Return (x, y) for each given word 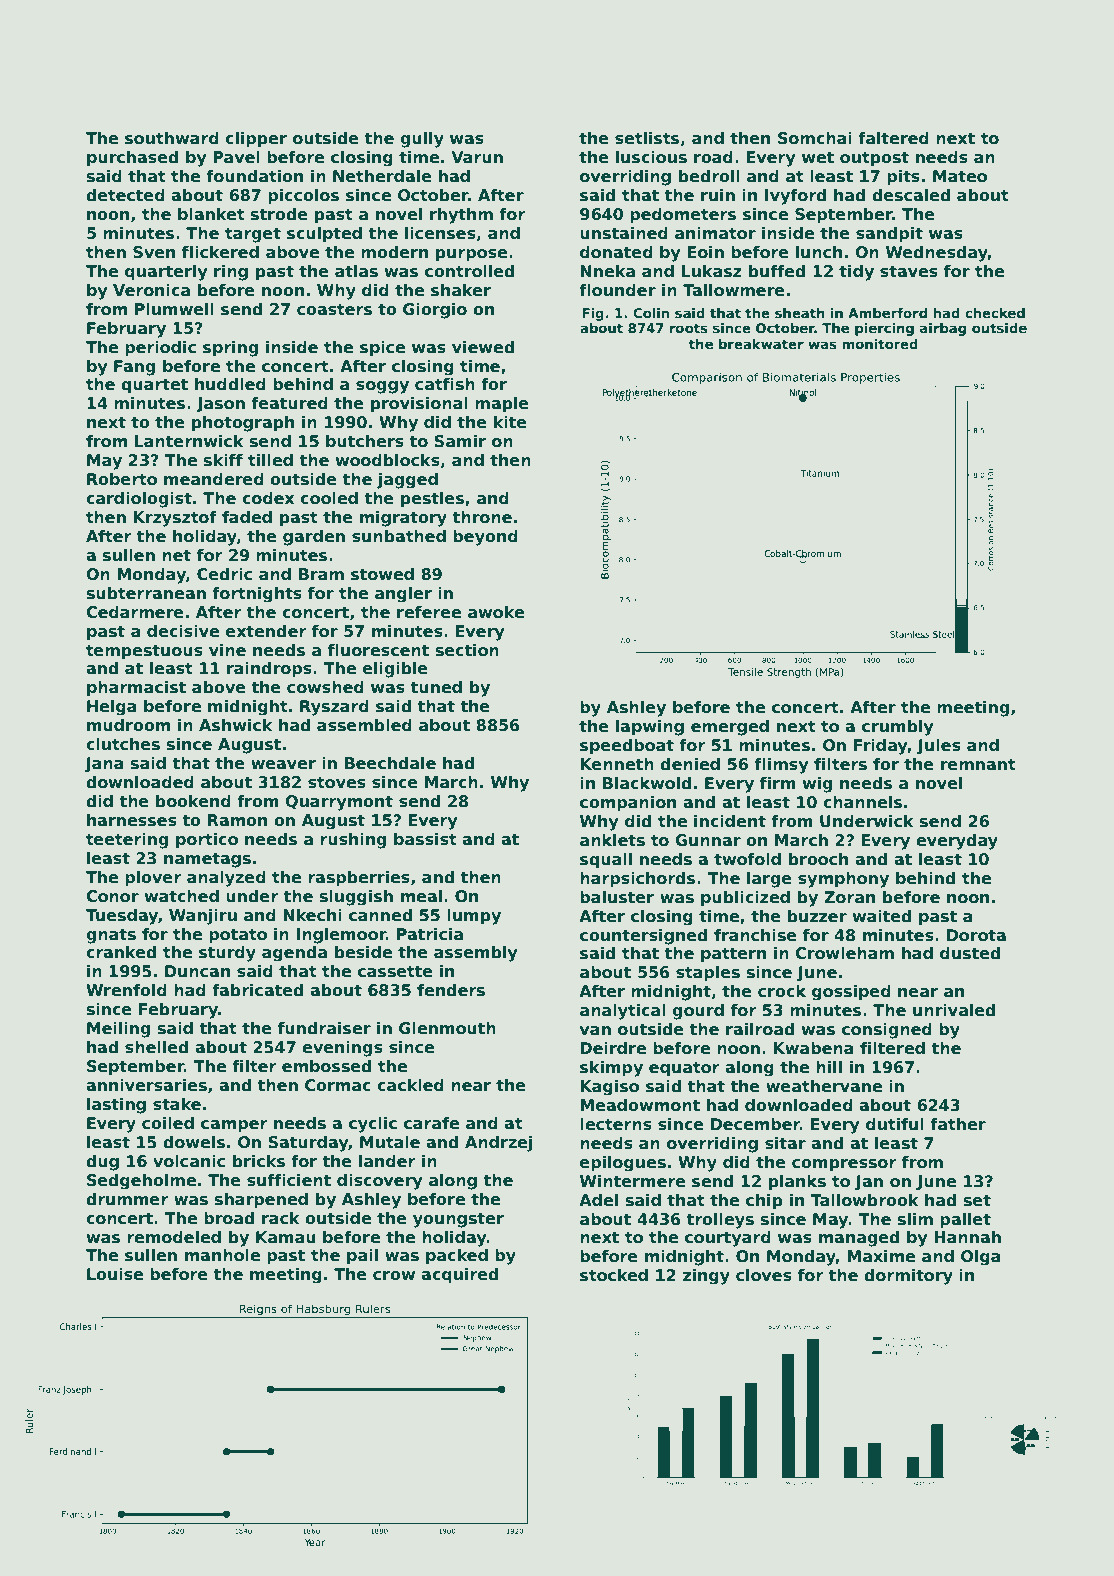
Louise (115, 1274)
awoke (496, 612)
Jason (220, 404)
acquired (459, 1276)
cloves (764, 1275)
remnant (978, 764)
